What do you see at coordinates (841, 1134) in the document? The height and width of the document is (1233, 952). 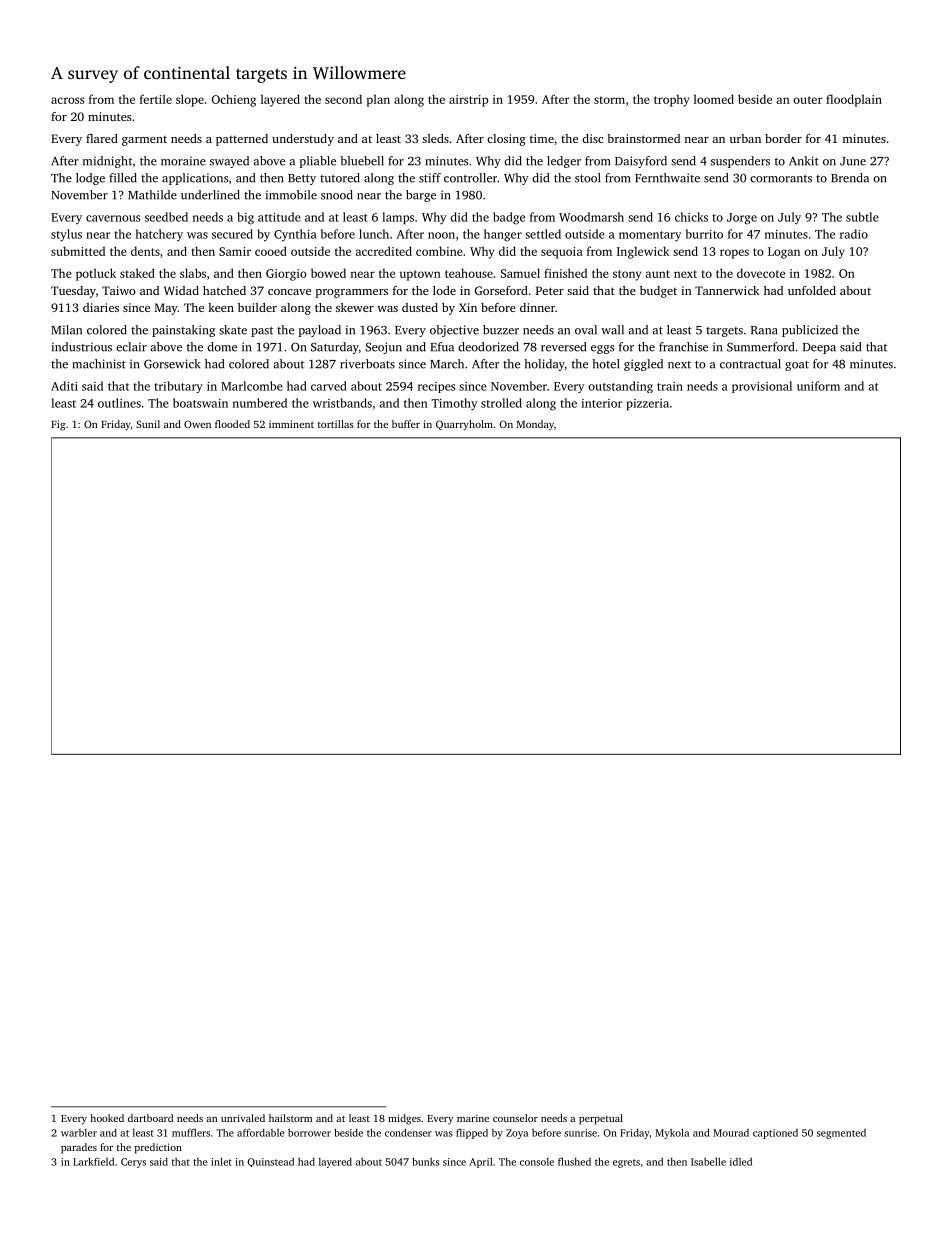 I see `segmented` at bounding box center [841, 1134].
